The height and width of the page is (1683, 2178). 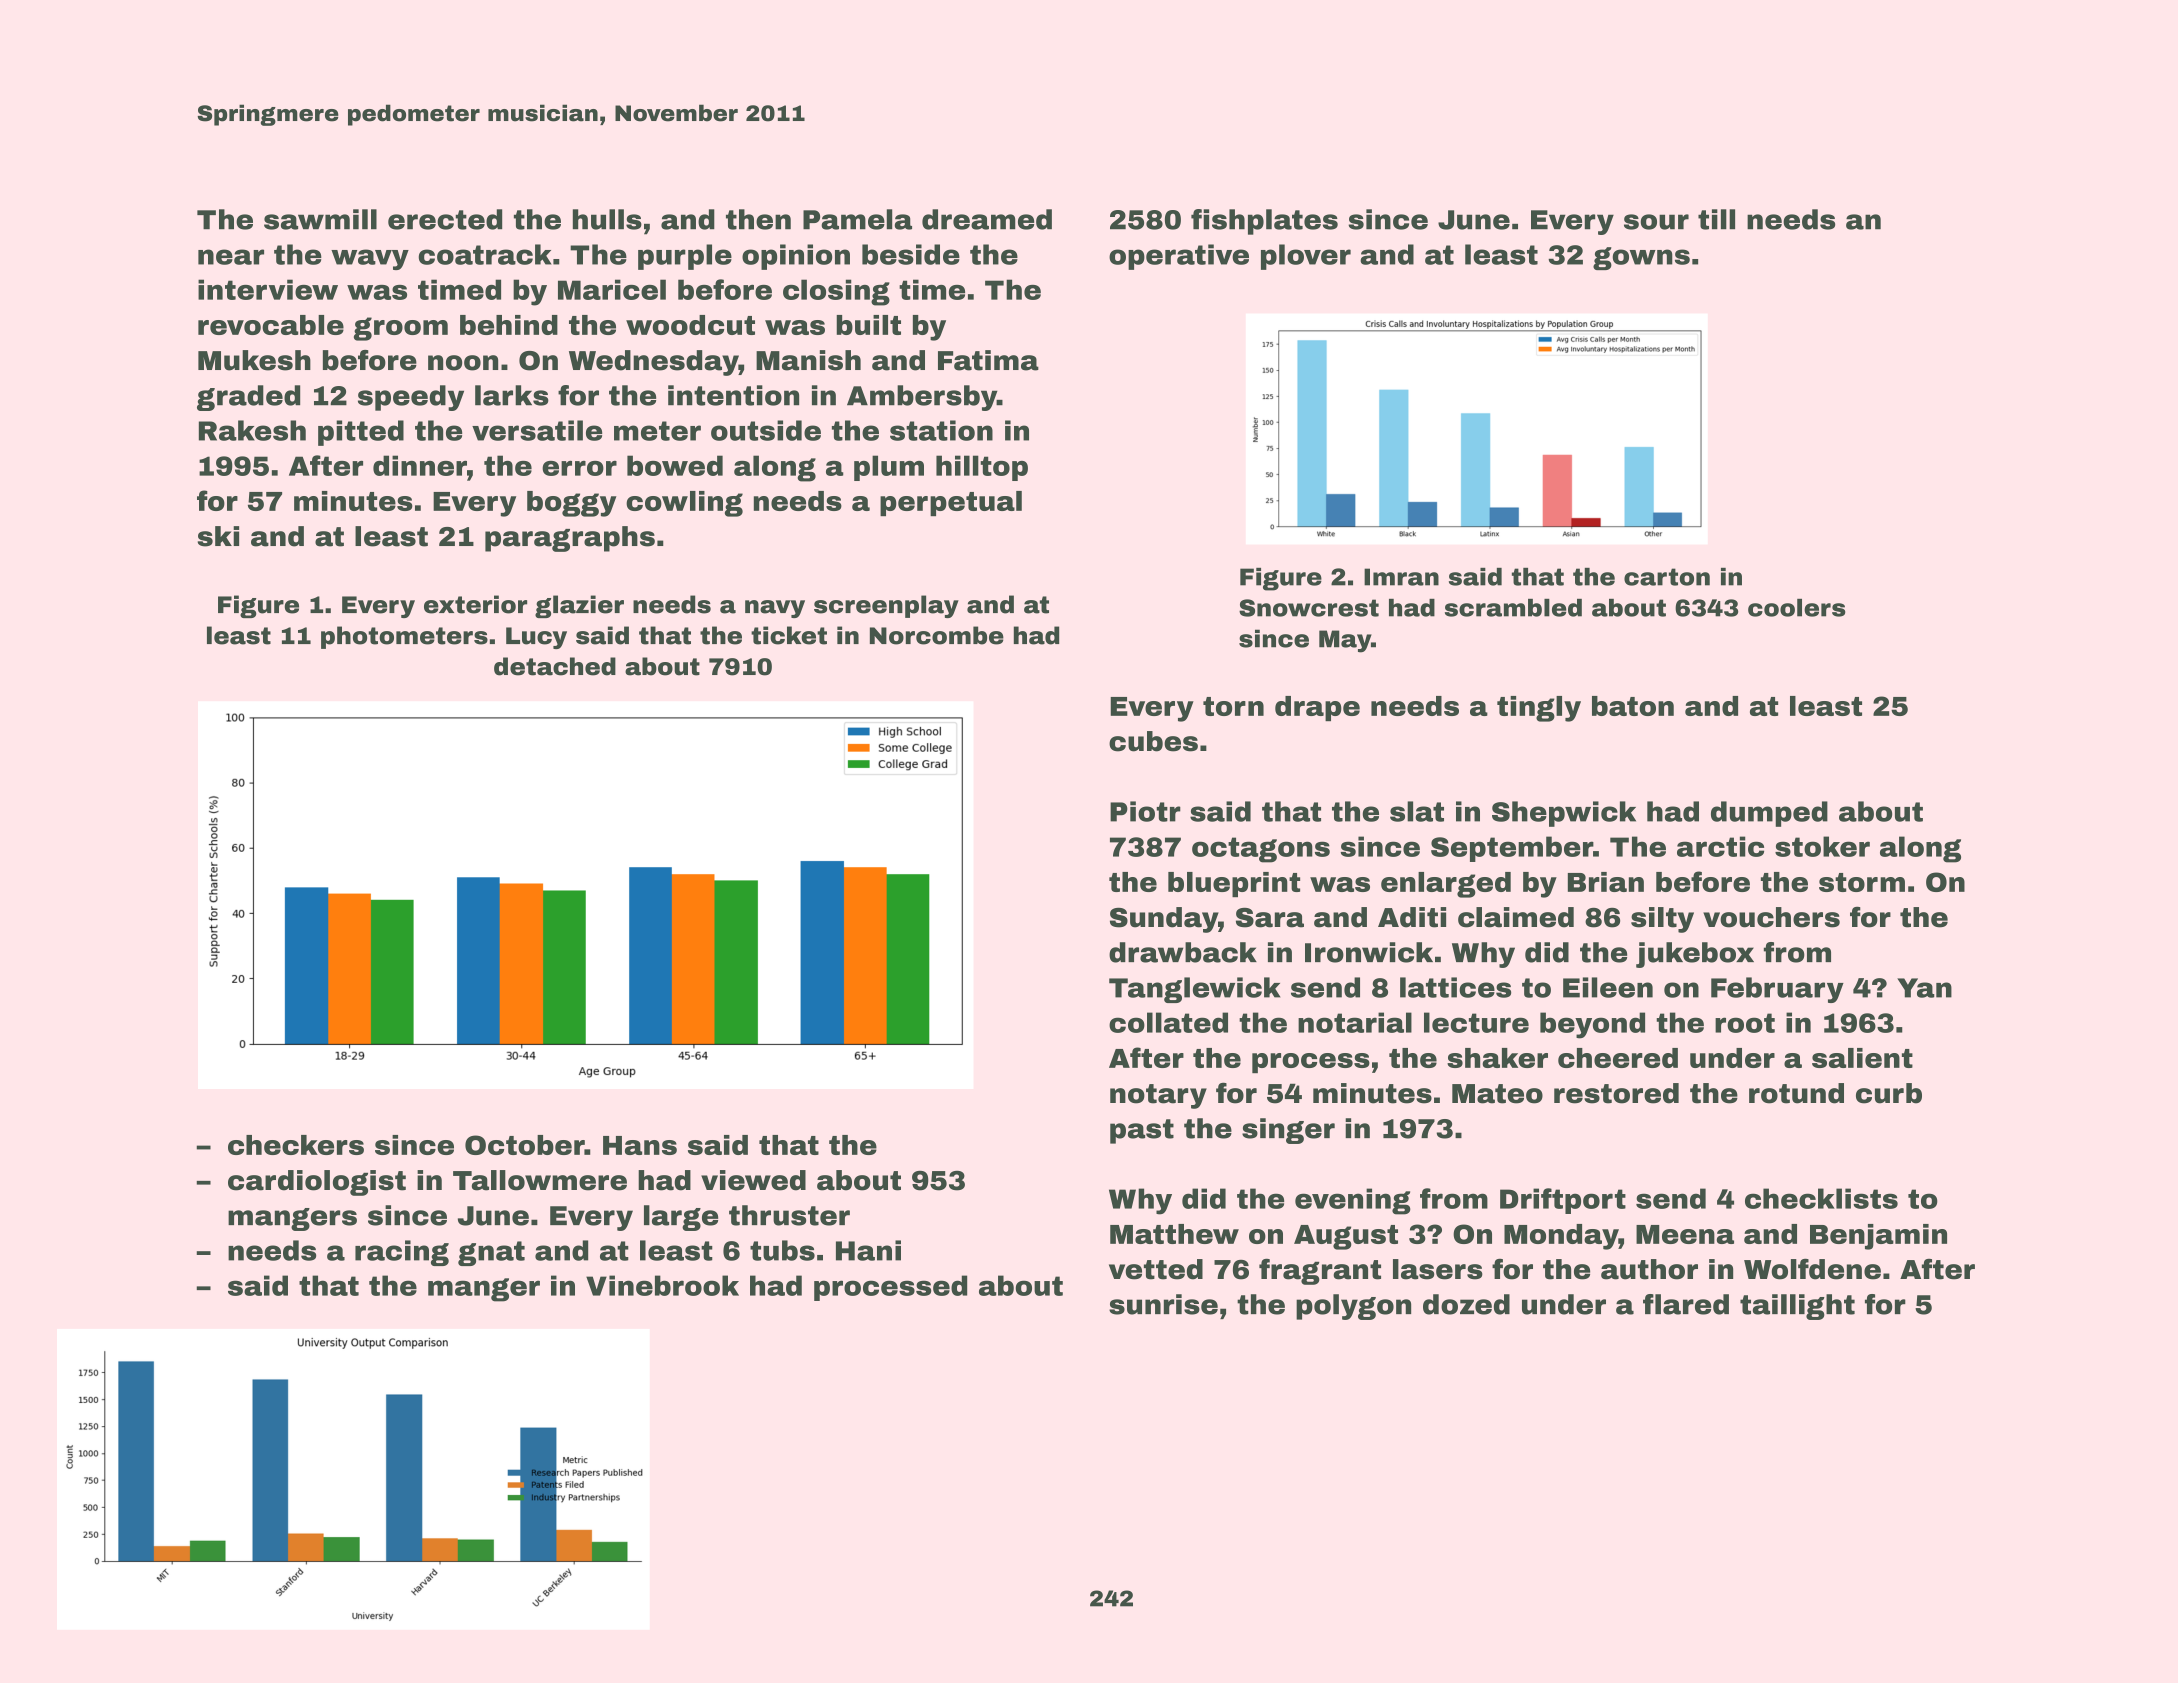 I want to click on collated, so click(x=1168, y=1022).
